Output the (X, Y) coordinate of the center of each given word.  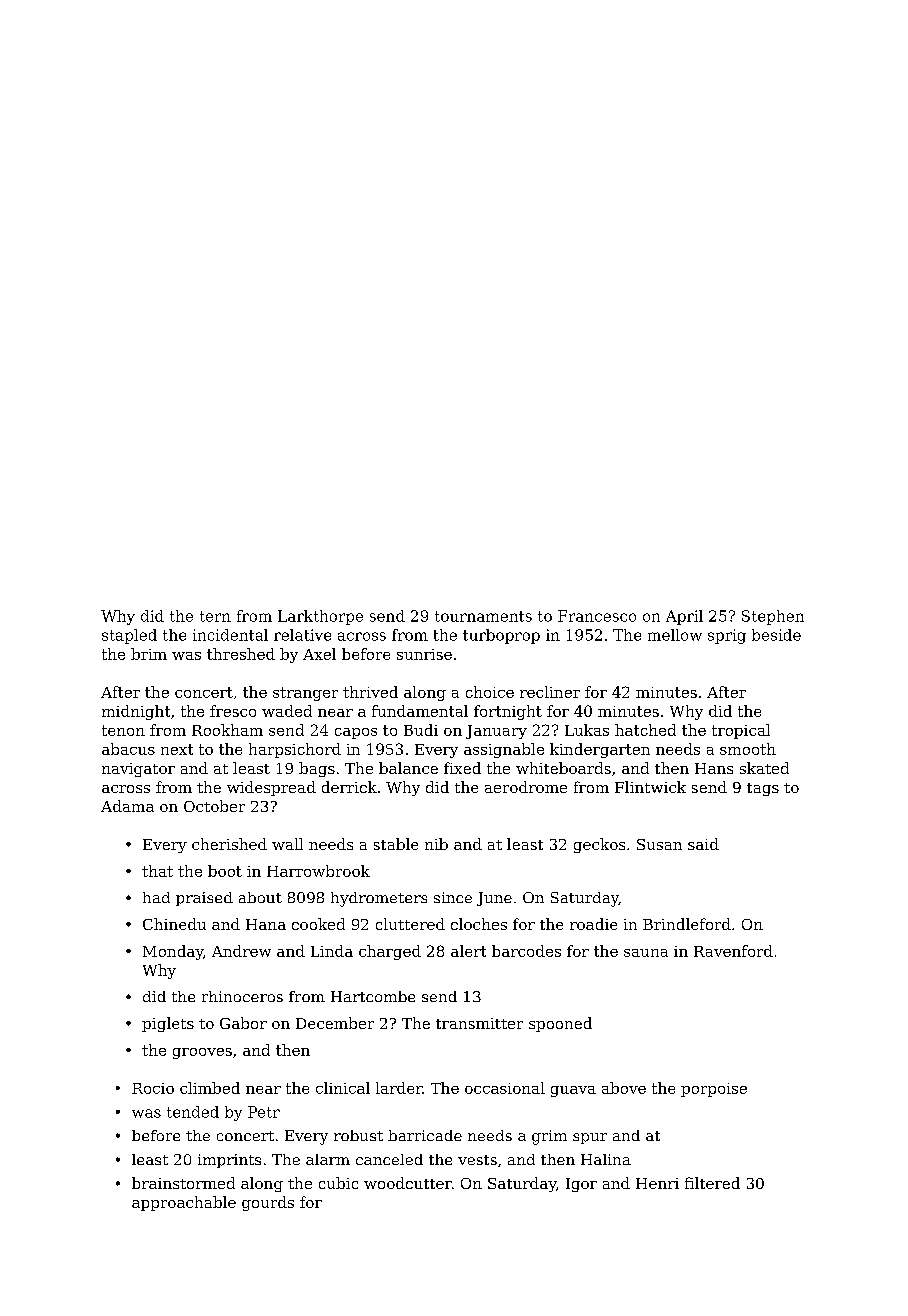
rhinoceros (242, 996)
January (496, 732)
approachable (184, 1203)
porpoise (714, 1090)
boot (225, 871)
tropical (741, 731)
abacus (128, 749)
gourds (268, 1203)
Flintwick (650, 787)
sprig (727, 636)
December (335, 1023)
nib (436, 844)
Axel (319, 654)
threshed (241, 654)
